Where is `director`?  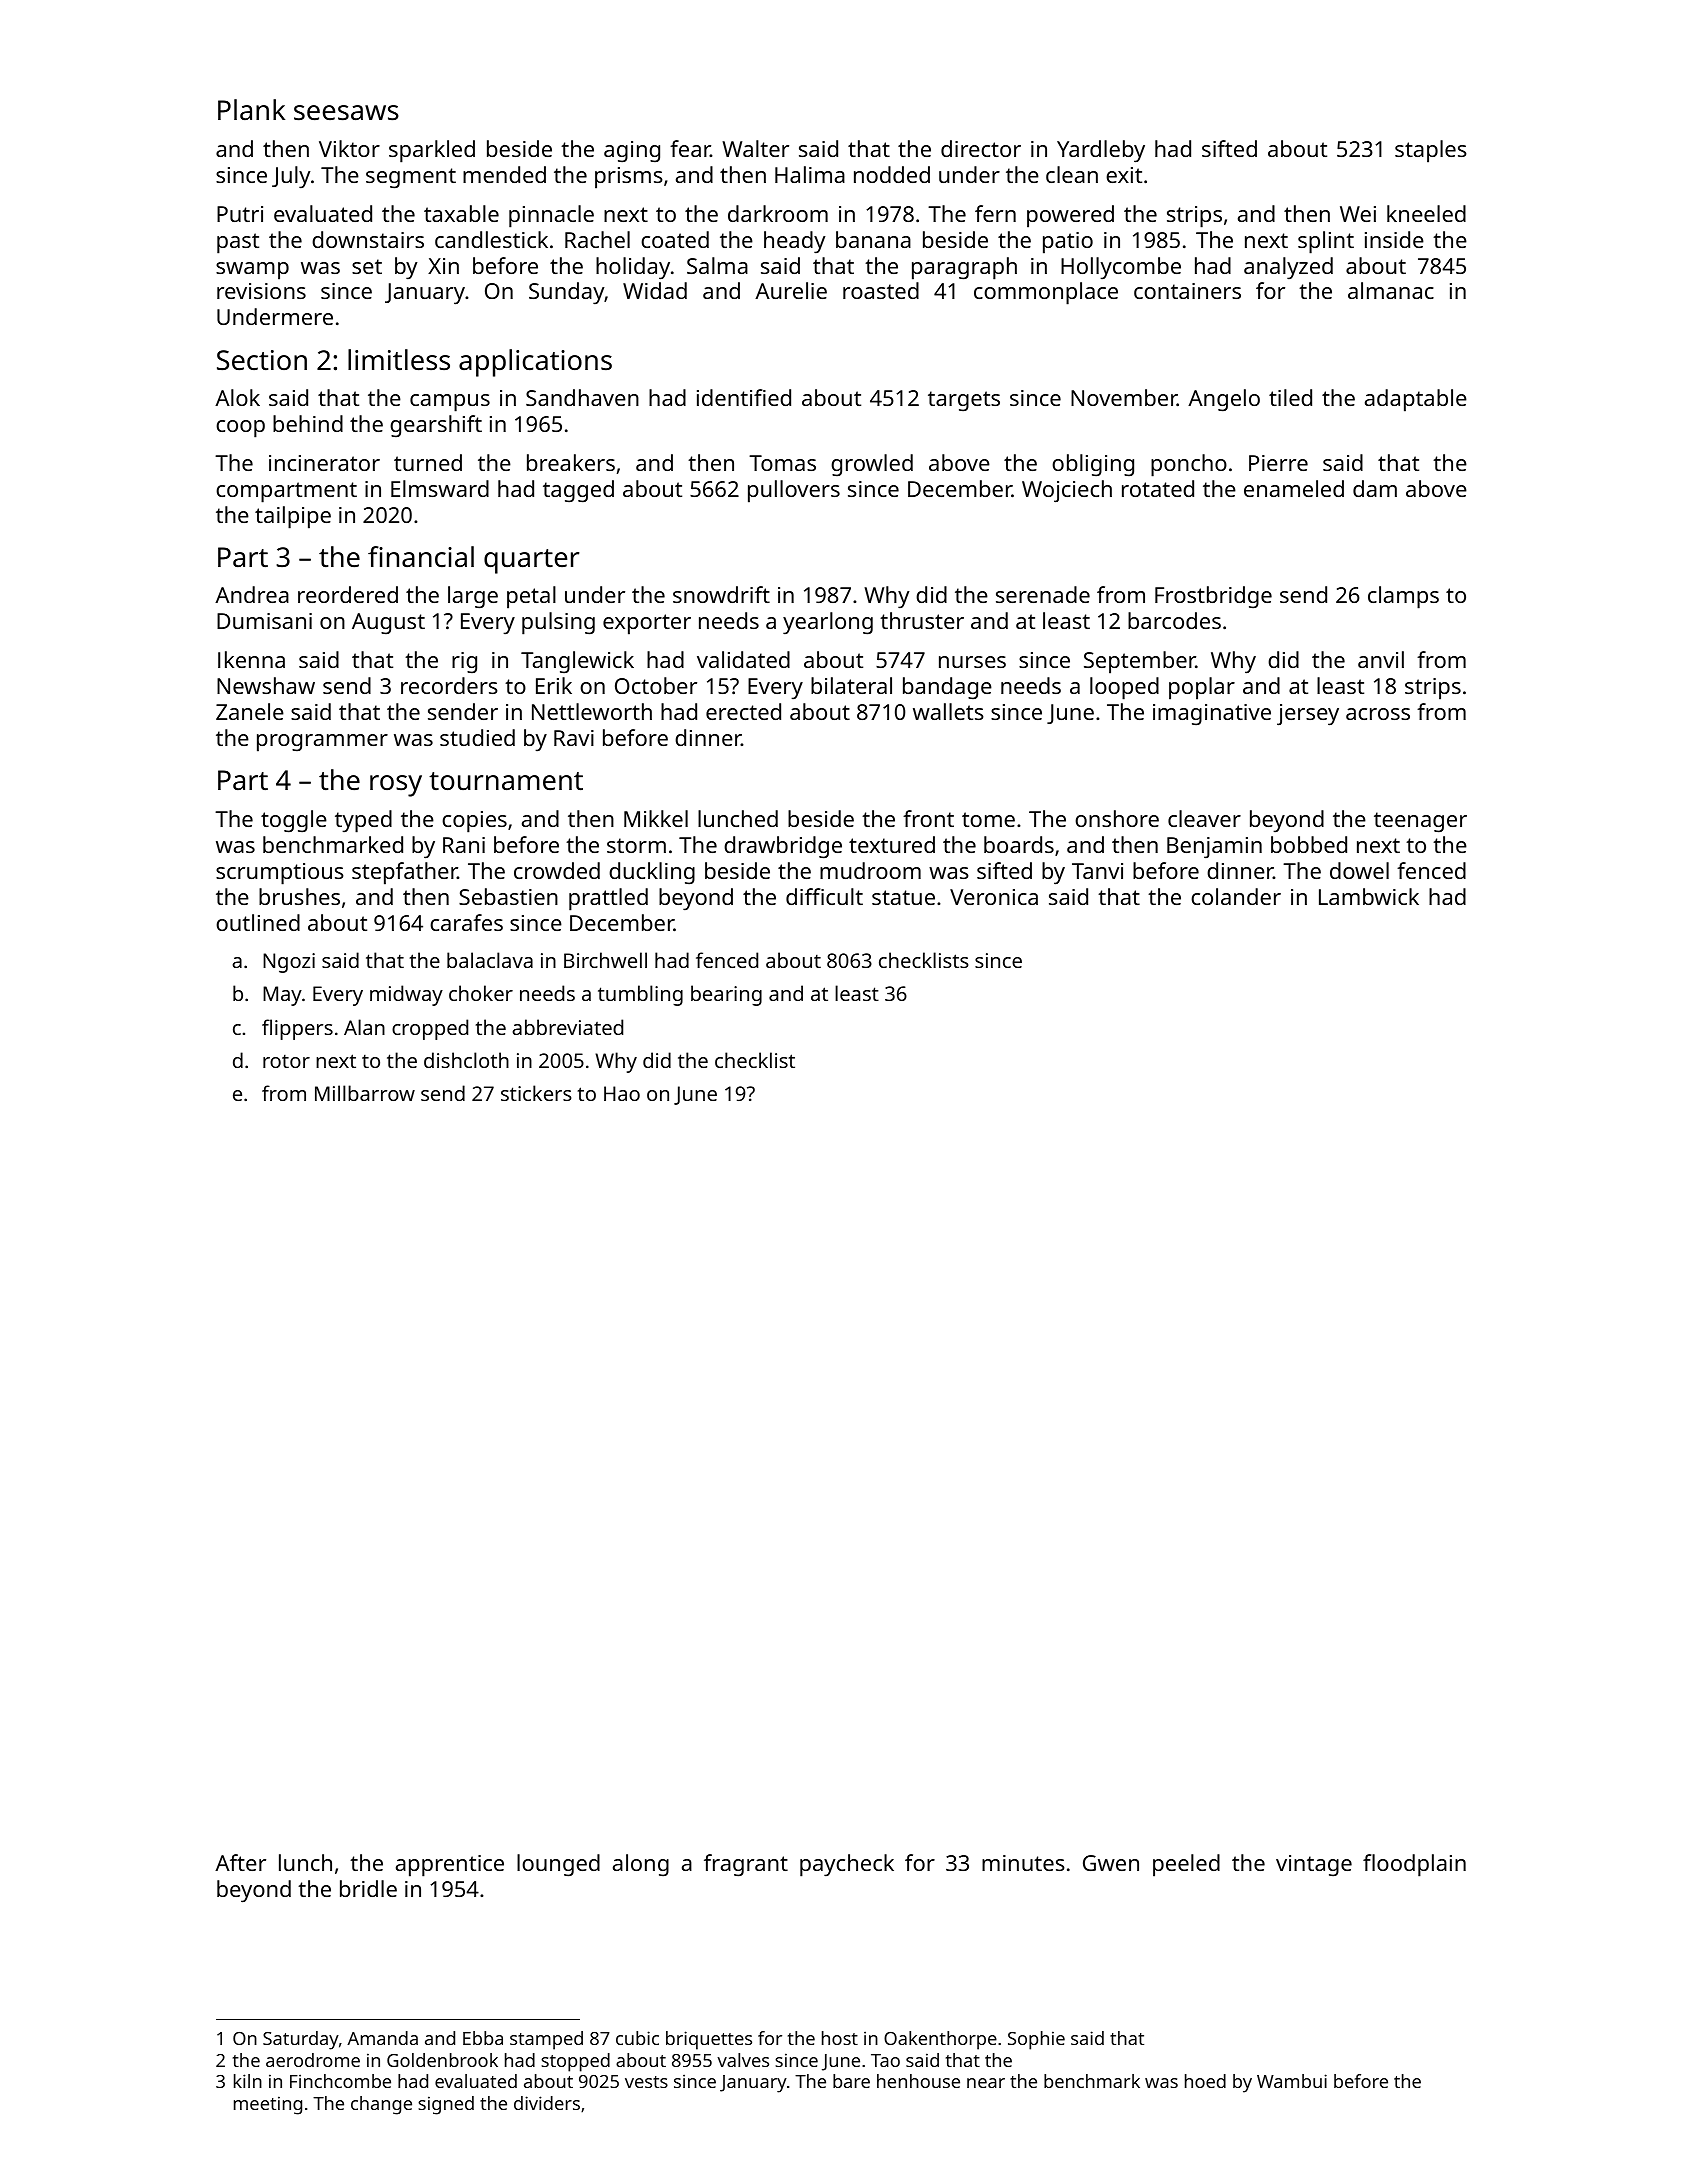
director is located at coordinates (981, 148).
